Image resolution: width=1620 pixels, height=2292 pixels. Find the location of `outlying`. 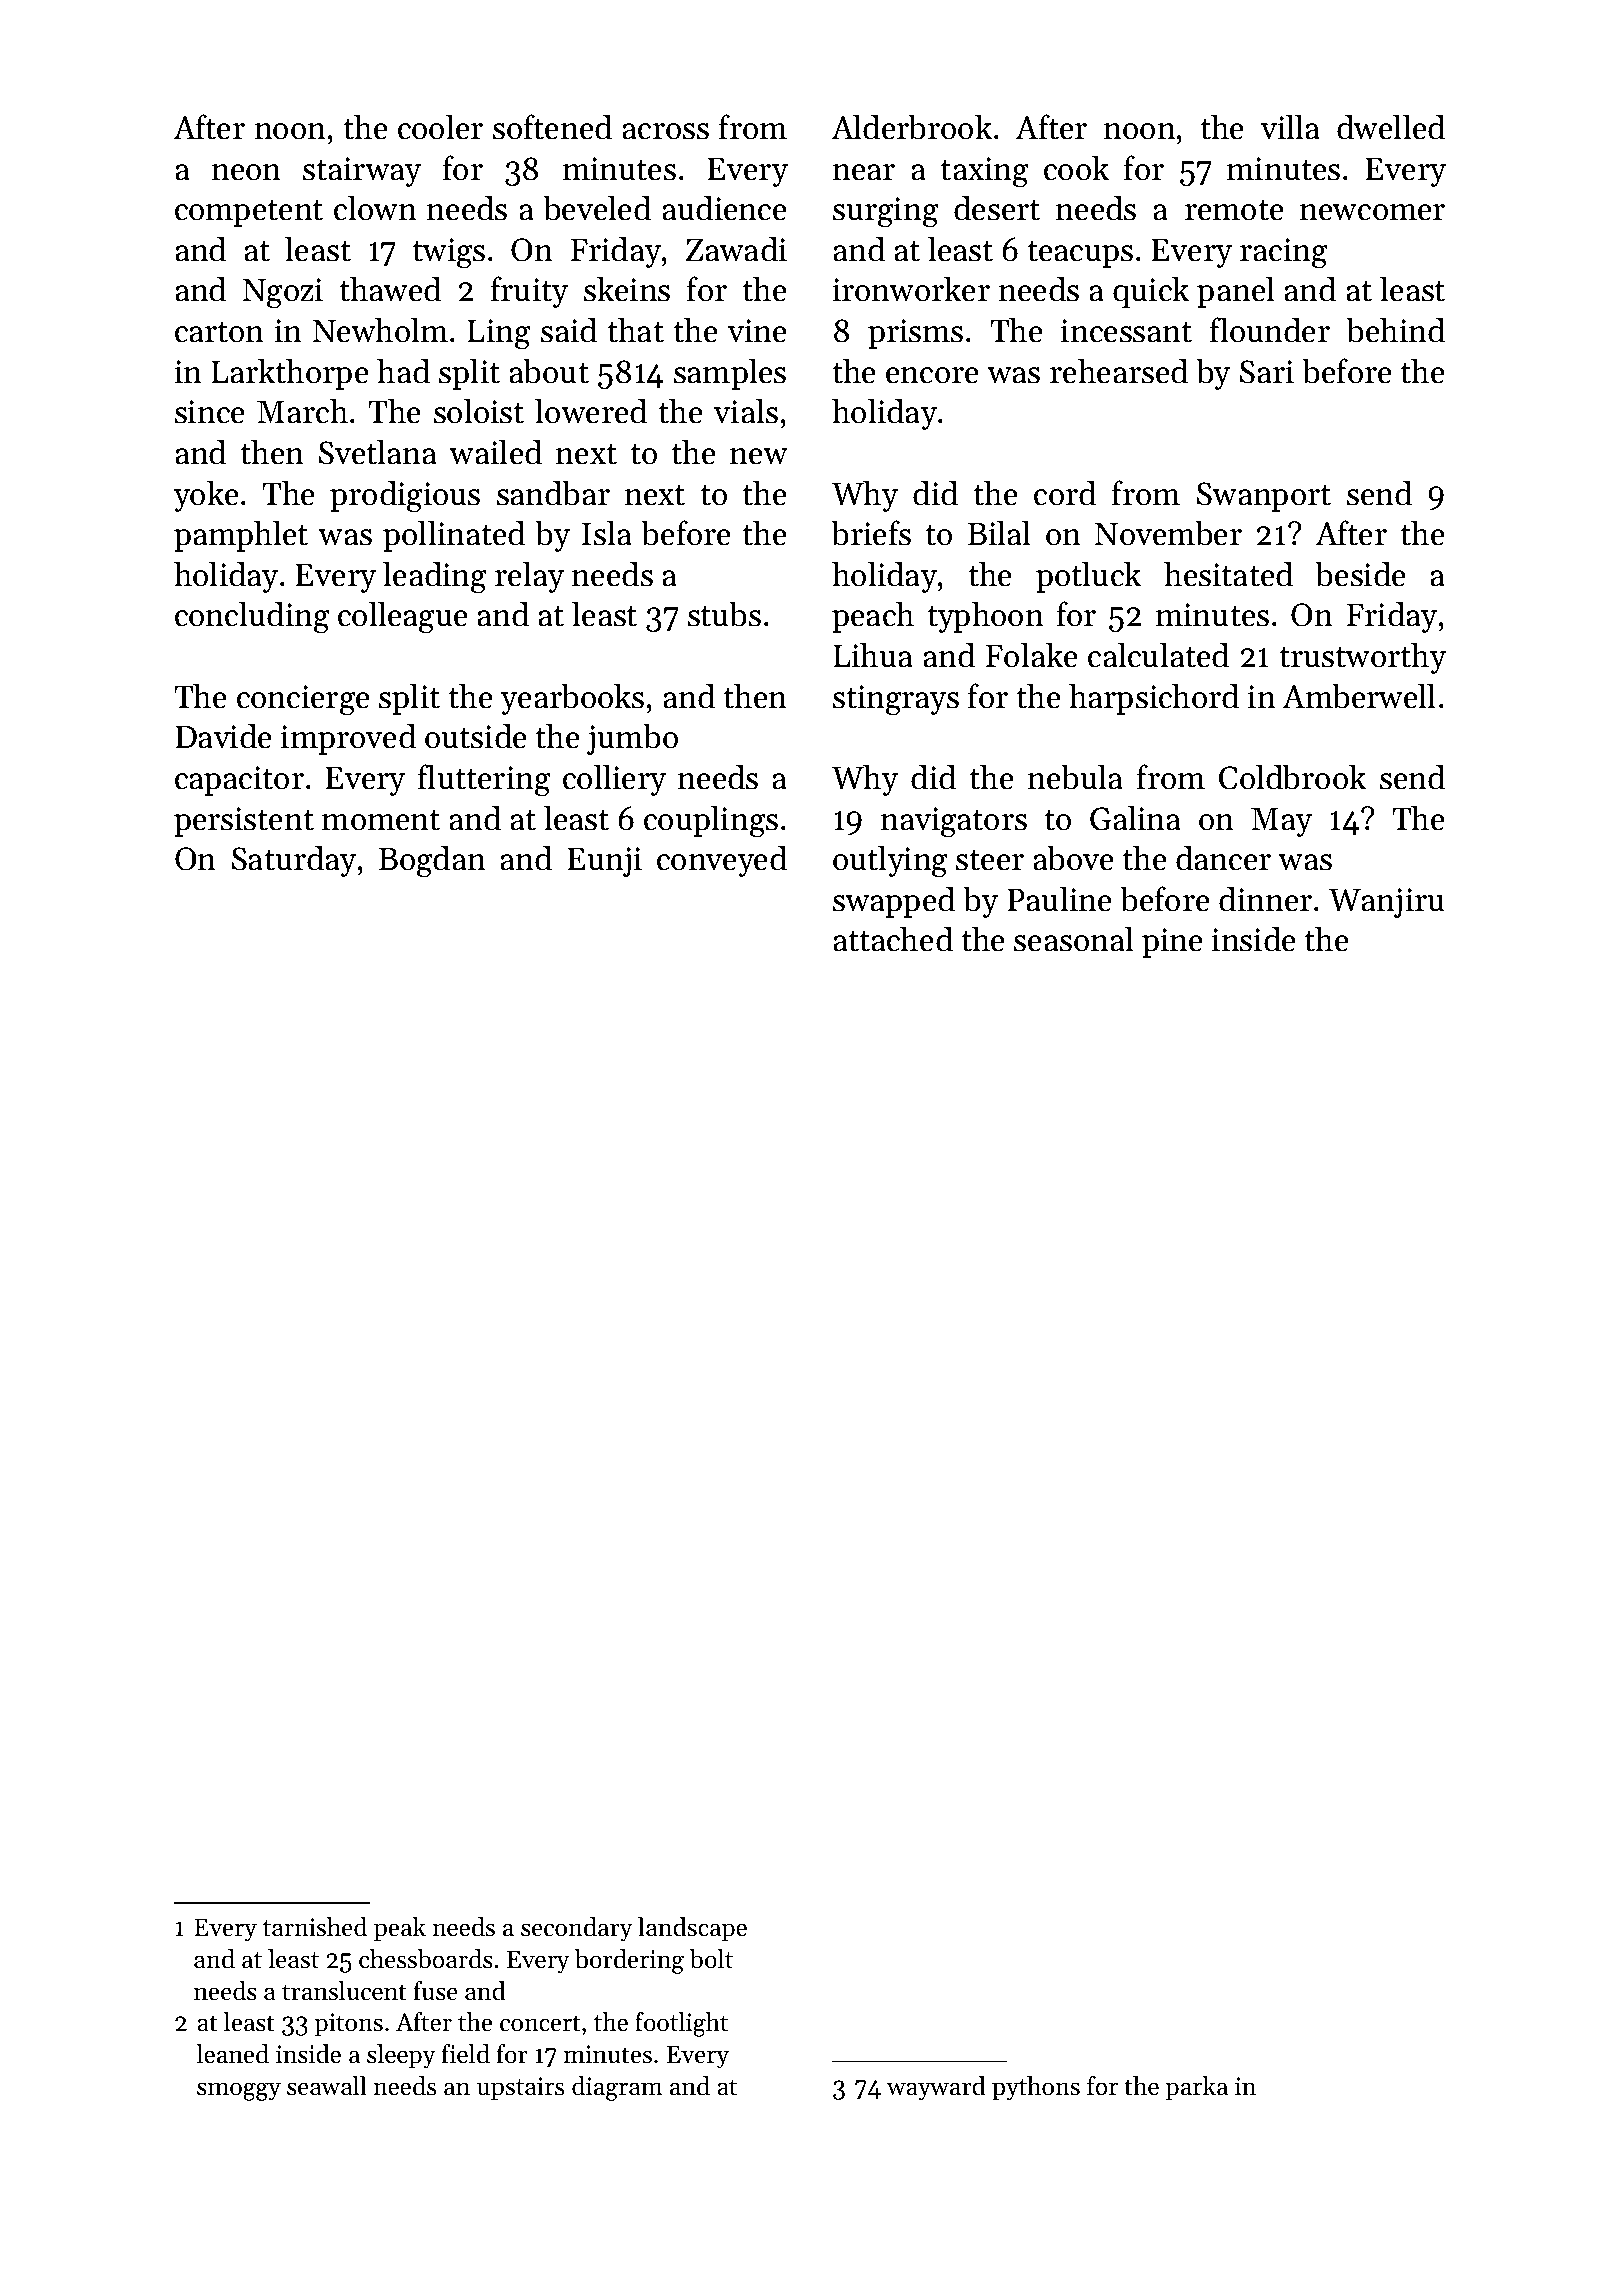

outlying is located at coordinates (890, 861).
